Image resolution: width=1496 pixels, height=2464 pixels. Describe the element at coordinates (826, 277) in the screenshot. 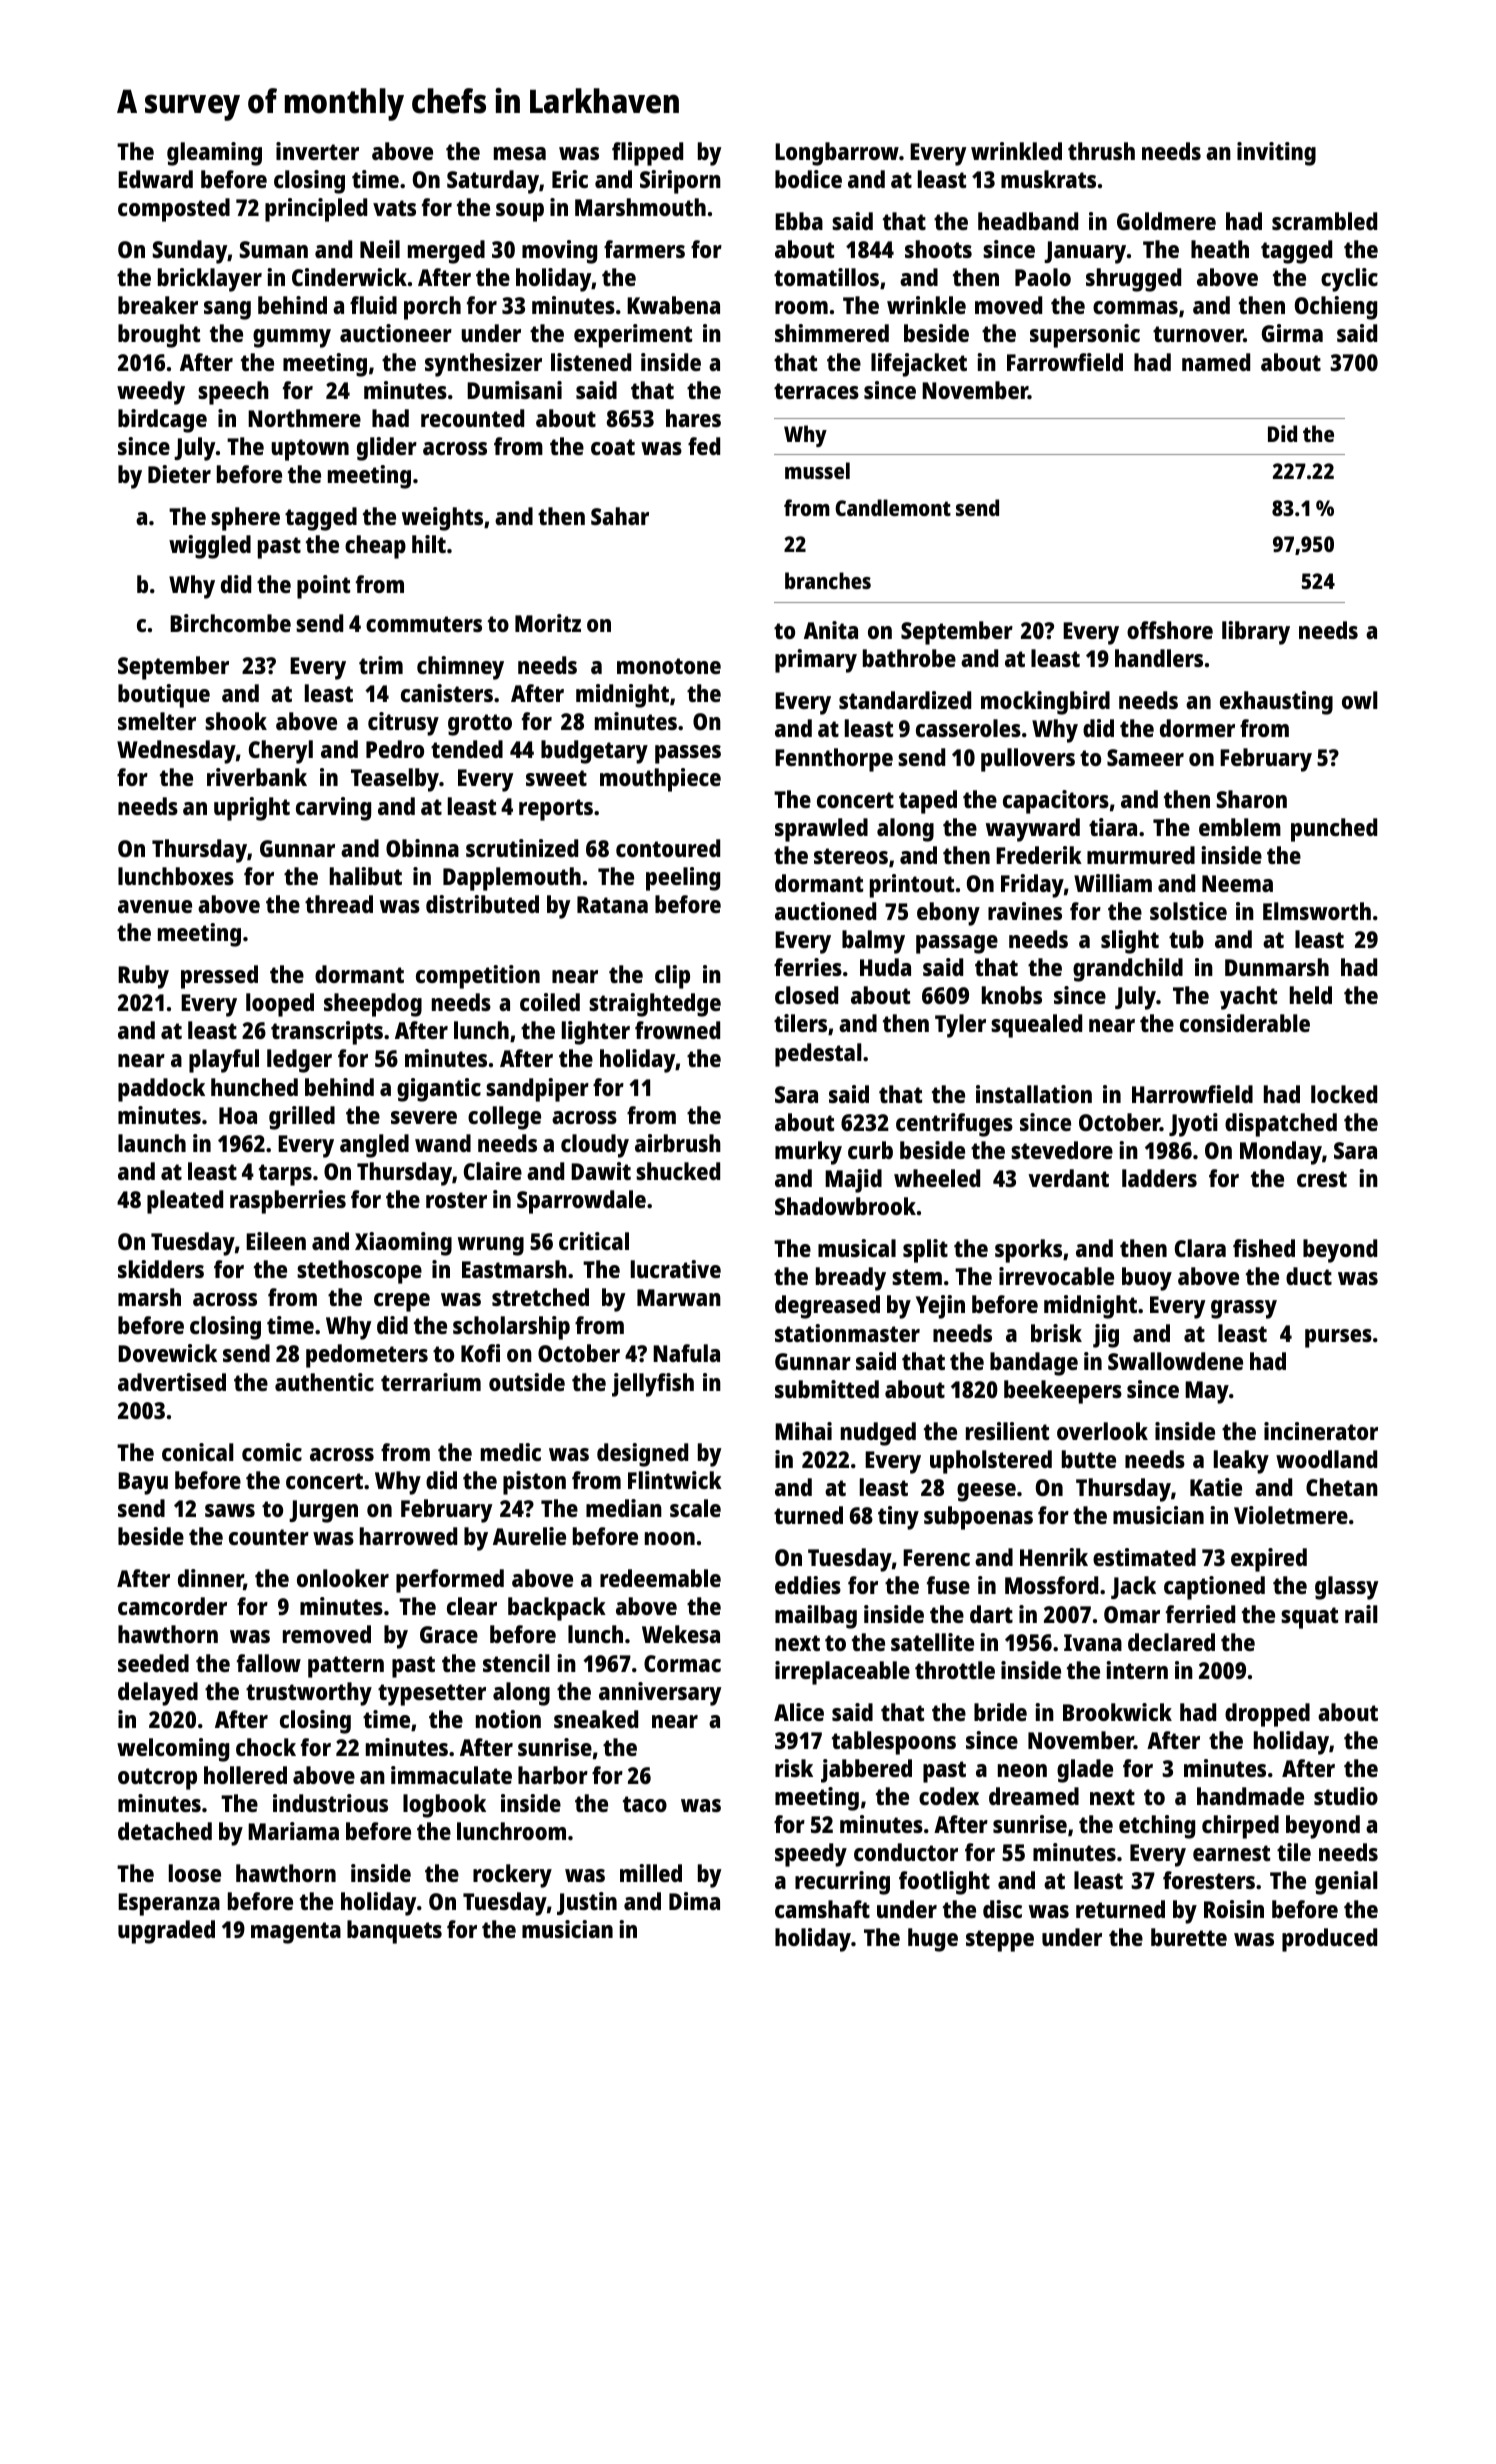

I see `tomatillos` at that location.
